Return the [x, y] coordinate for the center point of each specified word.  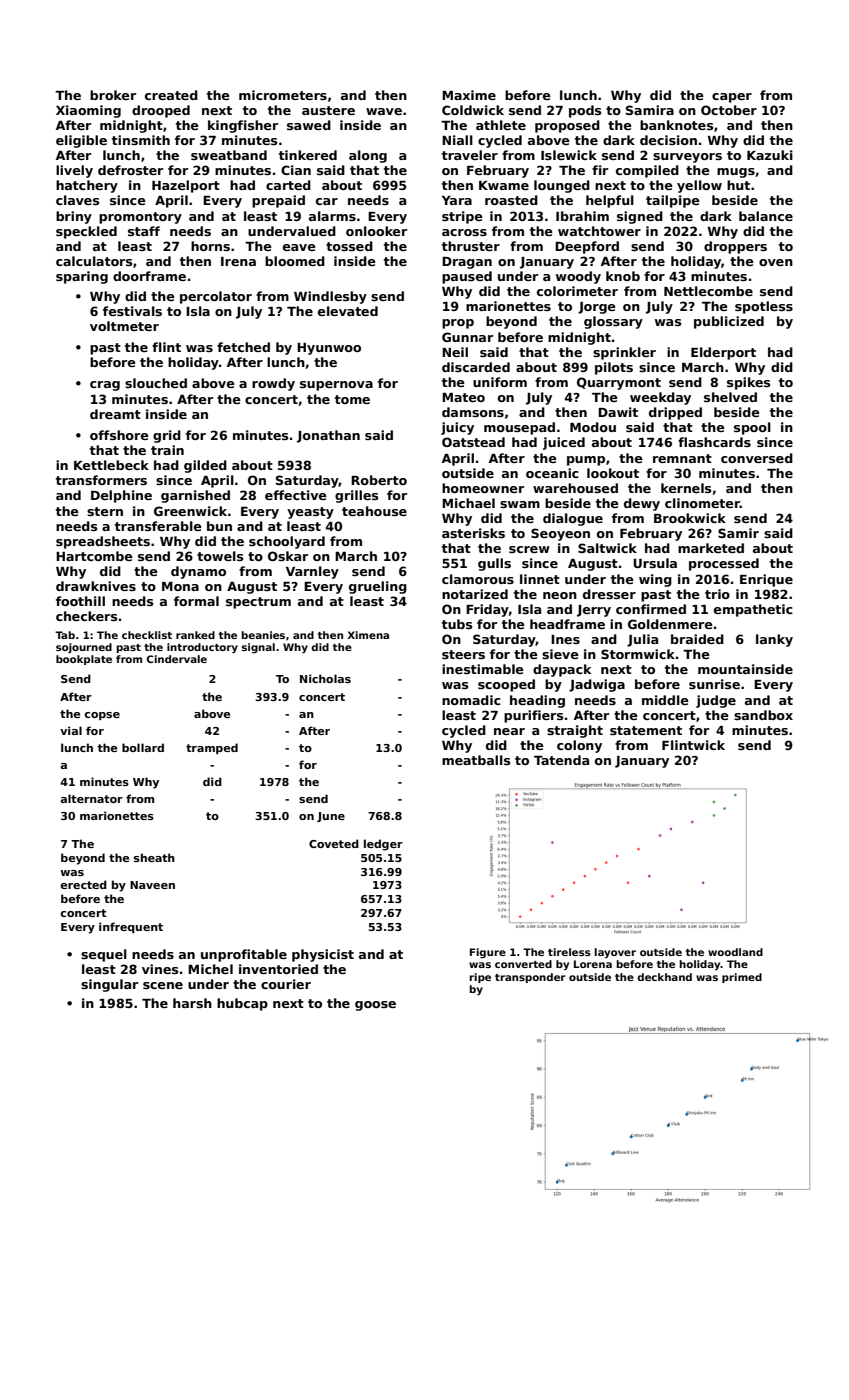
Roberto [379, 480]
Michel [210, 969]
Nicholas [325, 678]
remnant [682, 458]
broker [113, 95]
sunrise [714, 684]
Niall [457, 140]
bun [219, 526]
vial [71, 730]
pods [585, 111]
